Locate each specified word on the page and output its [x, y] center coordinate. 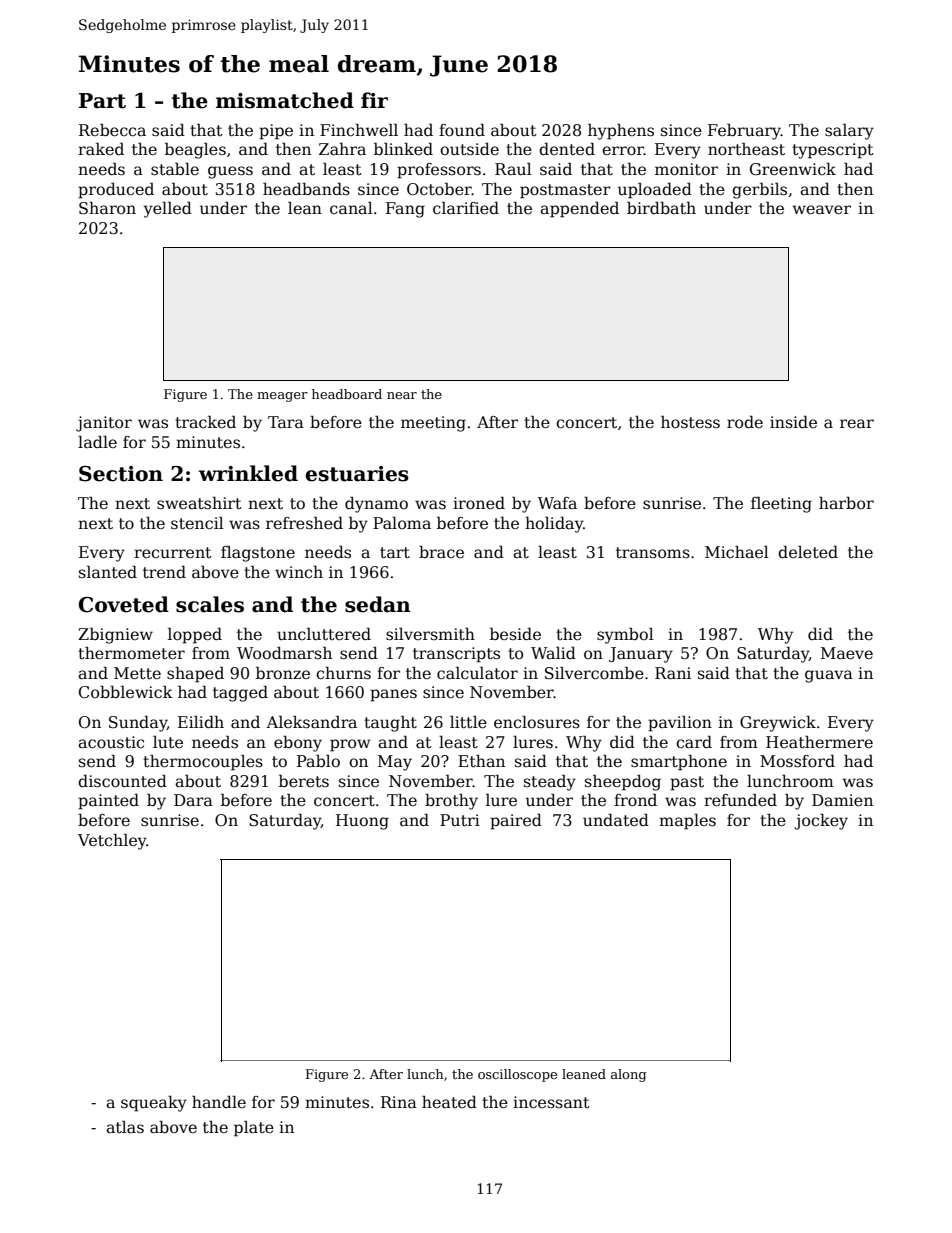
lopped [195, 635]
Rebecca [112, 130]
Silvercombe [594, 673]
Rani [673, 673]
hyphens [621, 131]
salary [849, 131]
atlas [125, 1127]
